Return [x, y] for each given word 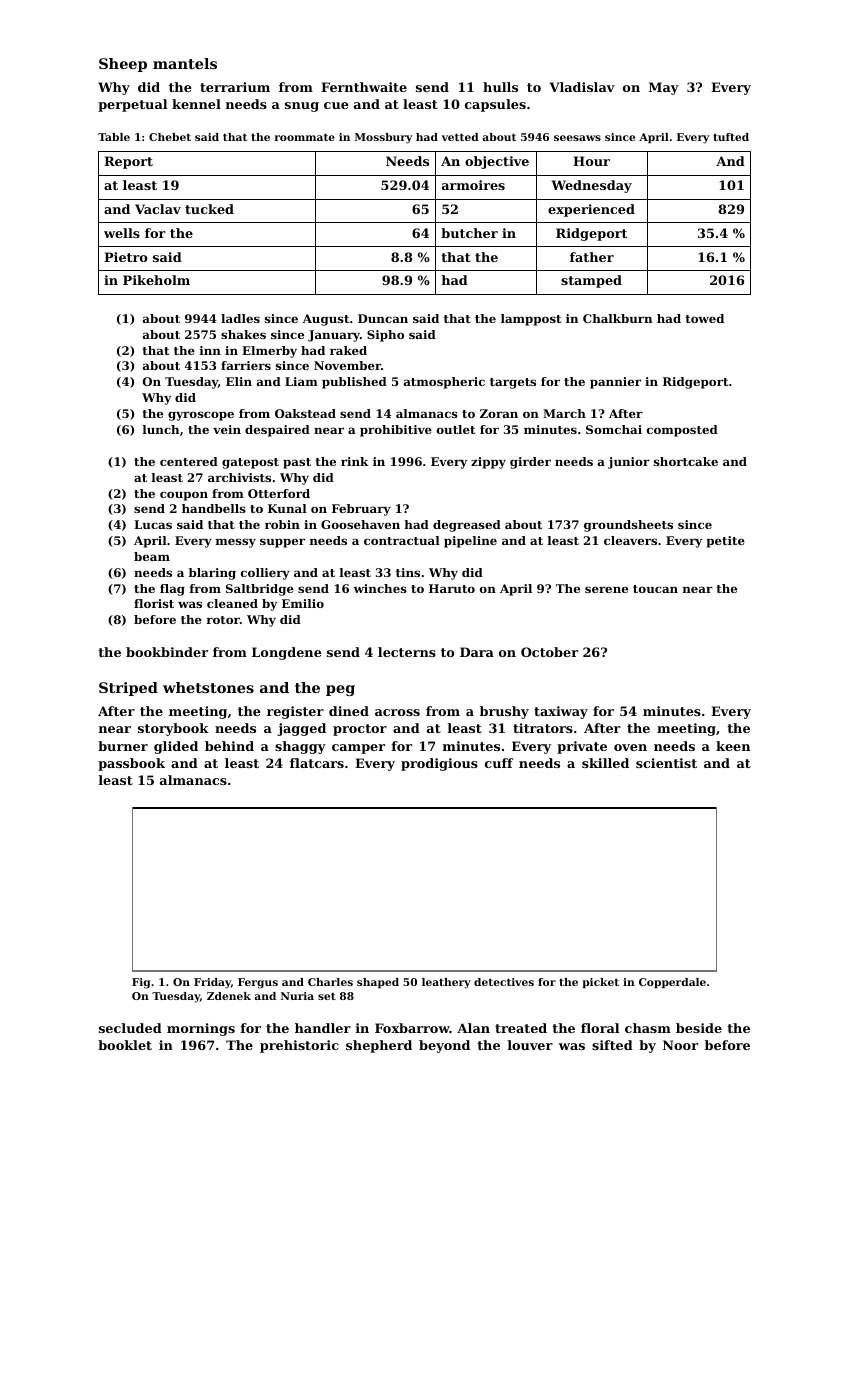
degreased [467, 526]
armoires [473, 185]
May [664, 88]
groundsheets [628, 526]
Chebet [170, 137]
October [549, 652]
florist [154, 603]
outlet [456, 429]
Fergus [258, 983]
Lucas [153, 524]
